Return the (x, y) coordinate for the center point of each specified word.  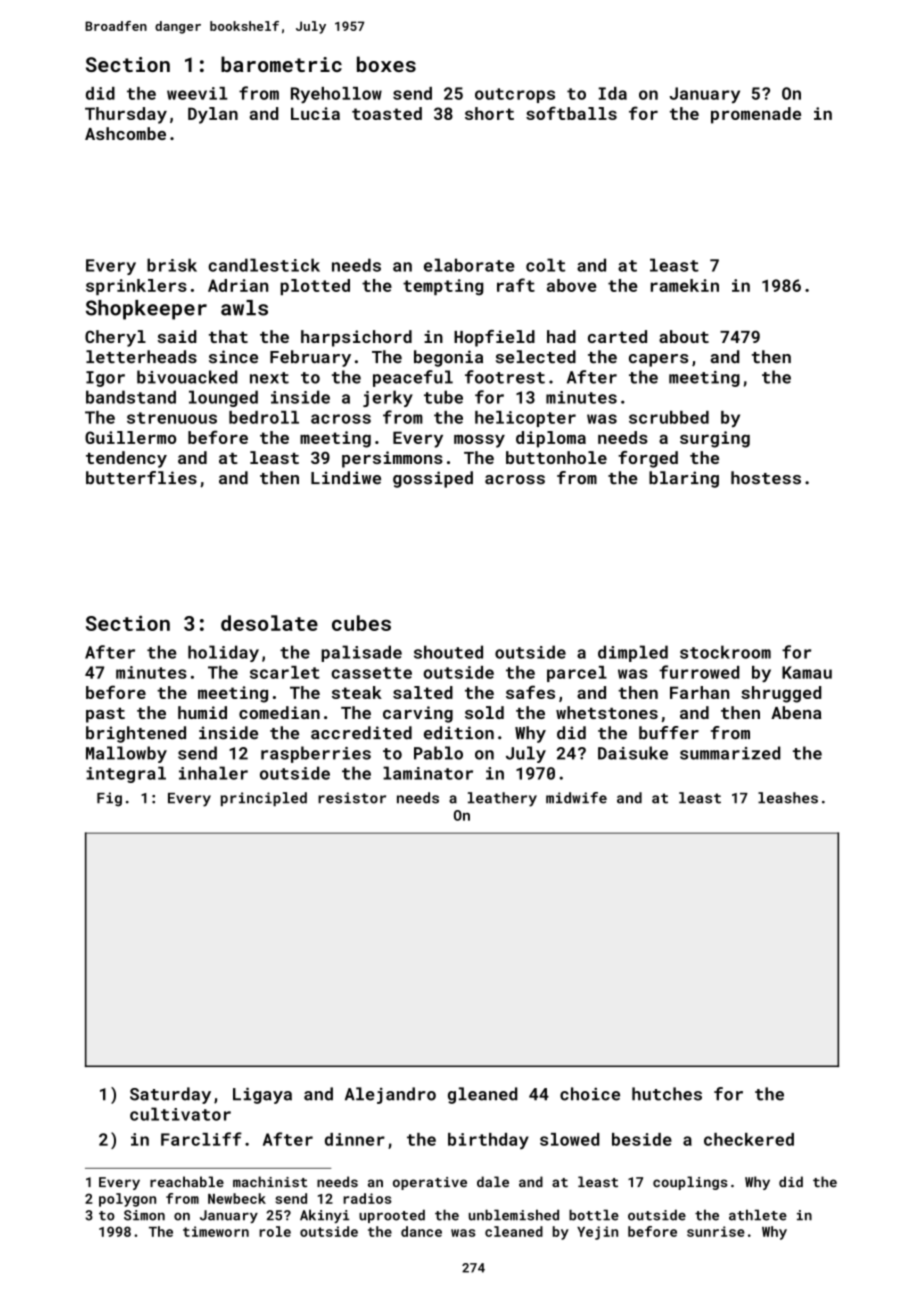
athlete (758, 1215)
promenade (756, 115)
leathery (502, 799)
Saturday (170, 1095)
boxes (386, 64)
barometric (281, 64)
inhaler (213, 773)
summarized (730, 753)
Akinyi (324, 1216)
